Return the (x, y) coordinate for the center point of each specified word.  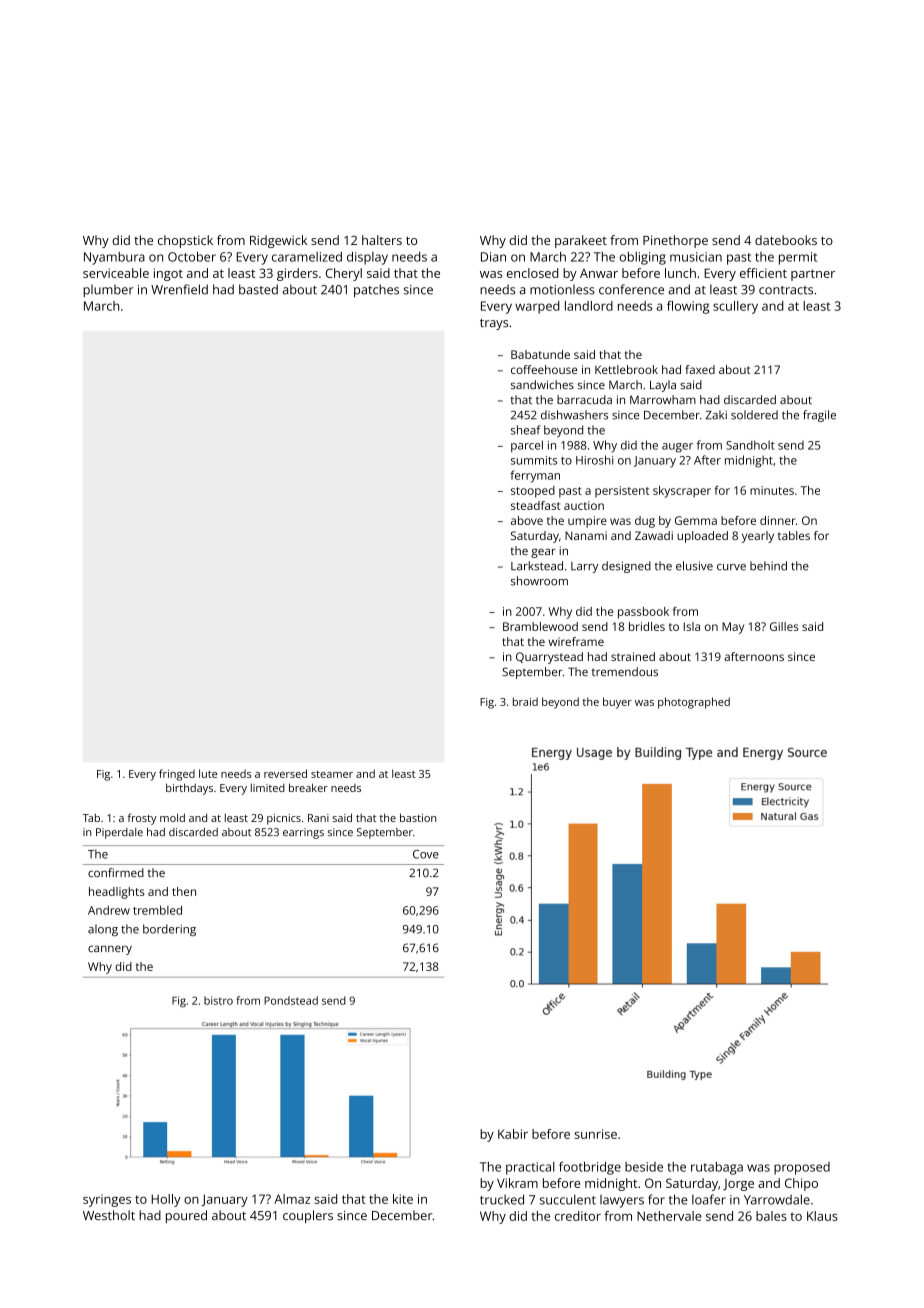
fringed (177, 775)
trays (494, 324)
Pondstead (291, 1000)
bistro (218, 1000)
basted (258, 289)
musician (696, 257)
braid (525, 701)
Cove (426, 854)
